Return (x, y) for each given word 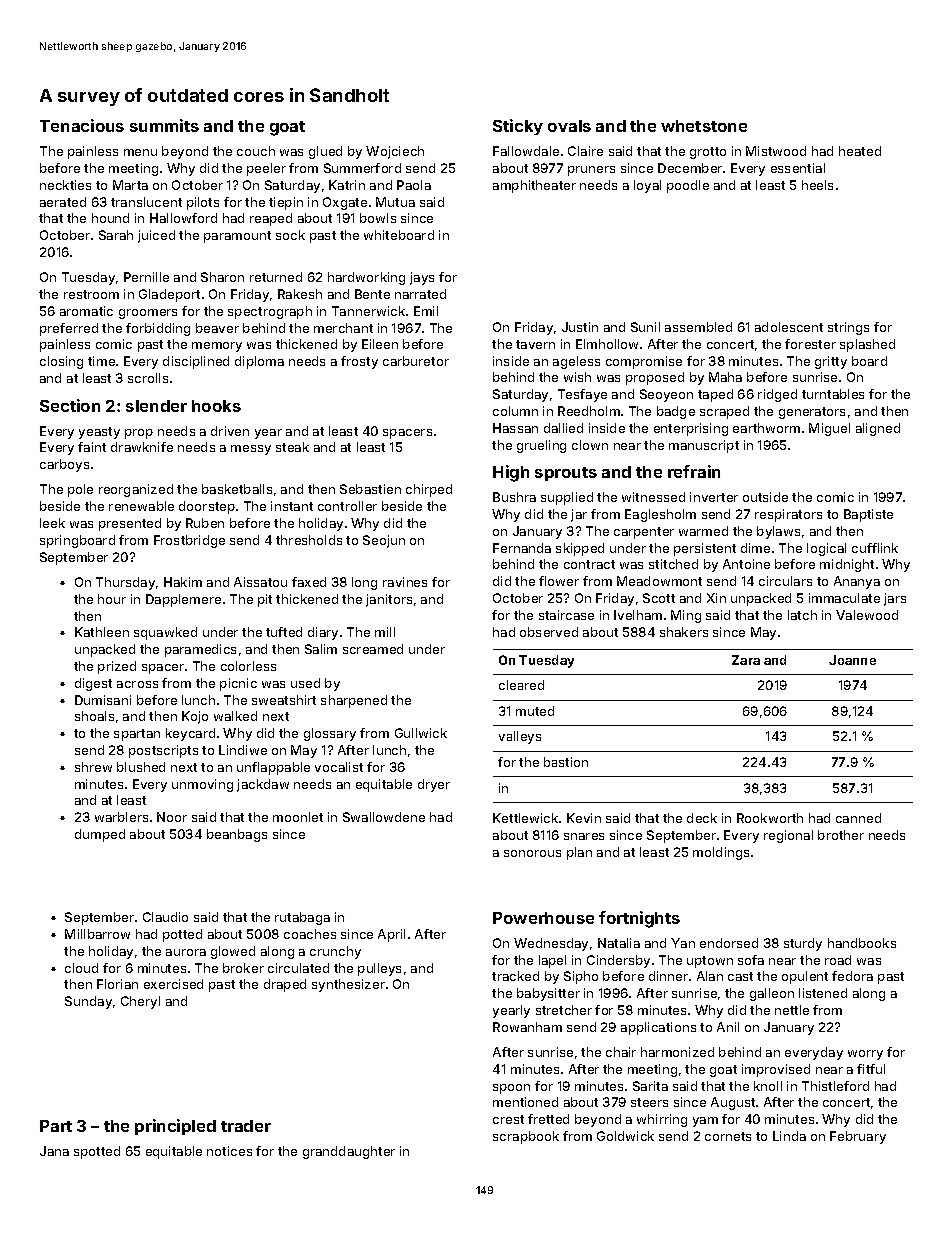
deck (702, 818)
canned (858, 818)
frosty (359, 362)
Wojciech (395, 152)
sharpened (354, 701)
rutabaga (302, 918)
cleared (521, 685)
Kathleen (102, 632)
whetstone (704, 126)
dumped (100, 835)
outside (765, 497)
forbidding (158, 329)
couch (256, 151)
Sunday (88, 1002)
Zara (746, 660)
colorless (248, 666)
